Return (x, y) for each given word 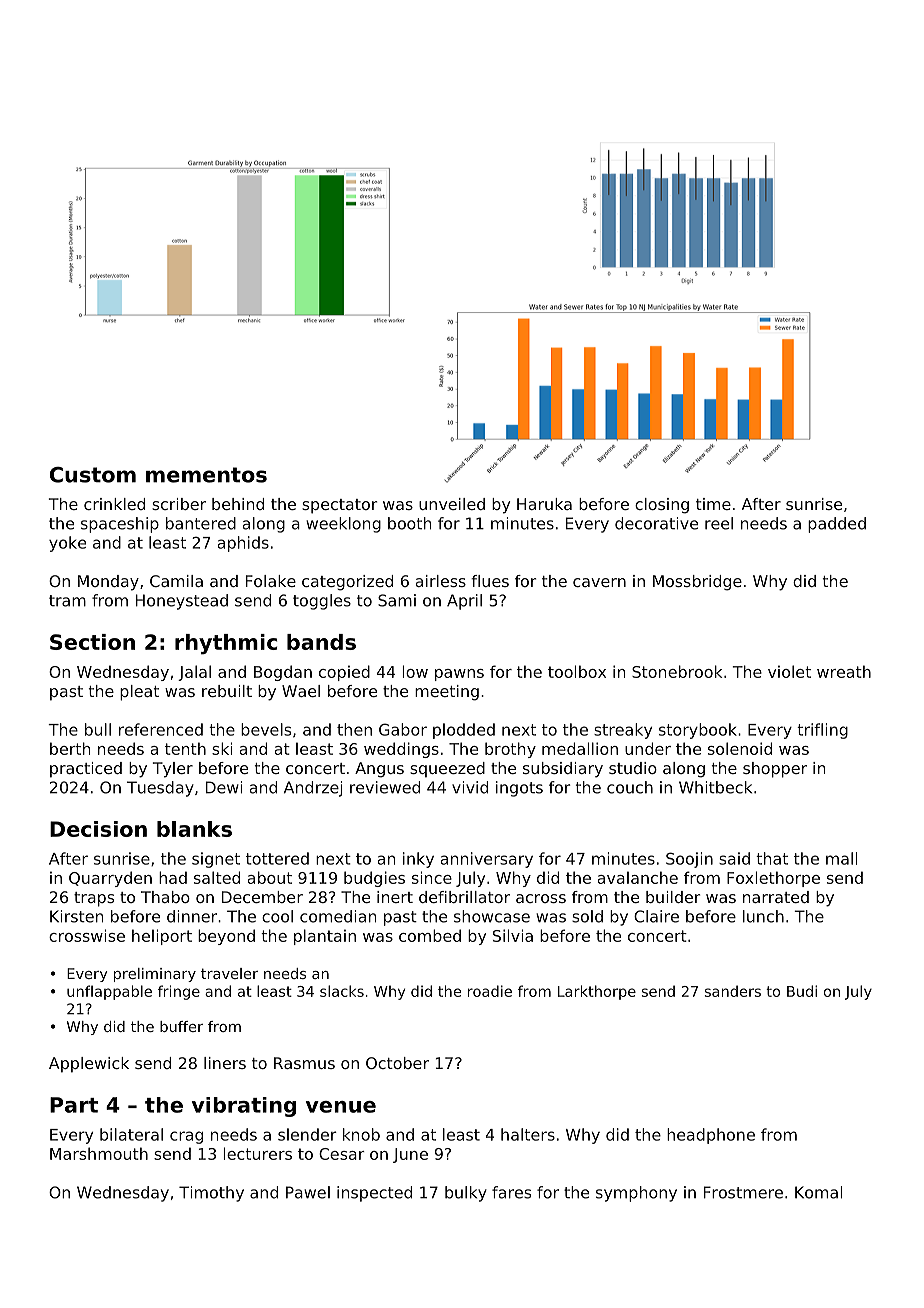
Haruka (544, 504)
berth (70, 748)
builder (673, 897)
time (713, 504)
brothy (510, 750)
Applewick (89, 1065)
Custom (93, 475)
